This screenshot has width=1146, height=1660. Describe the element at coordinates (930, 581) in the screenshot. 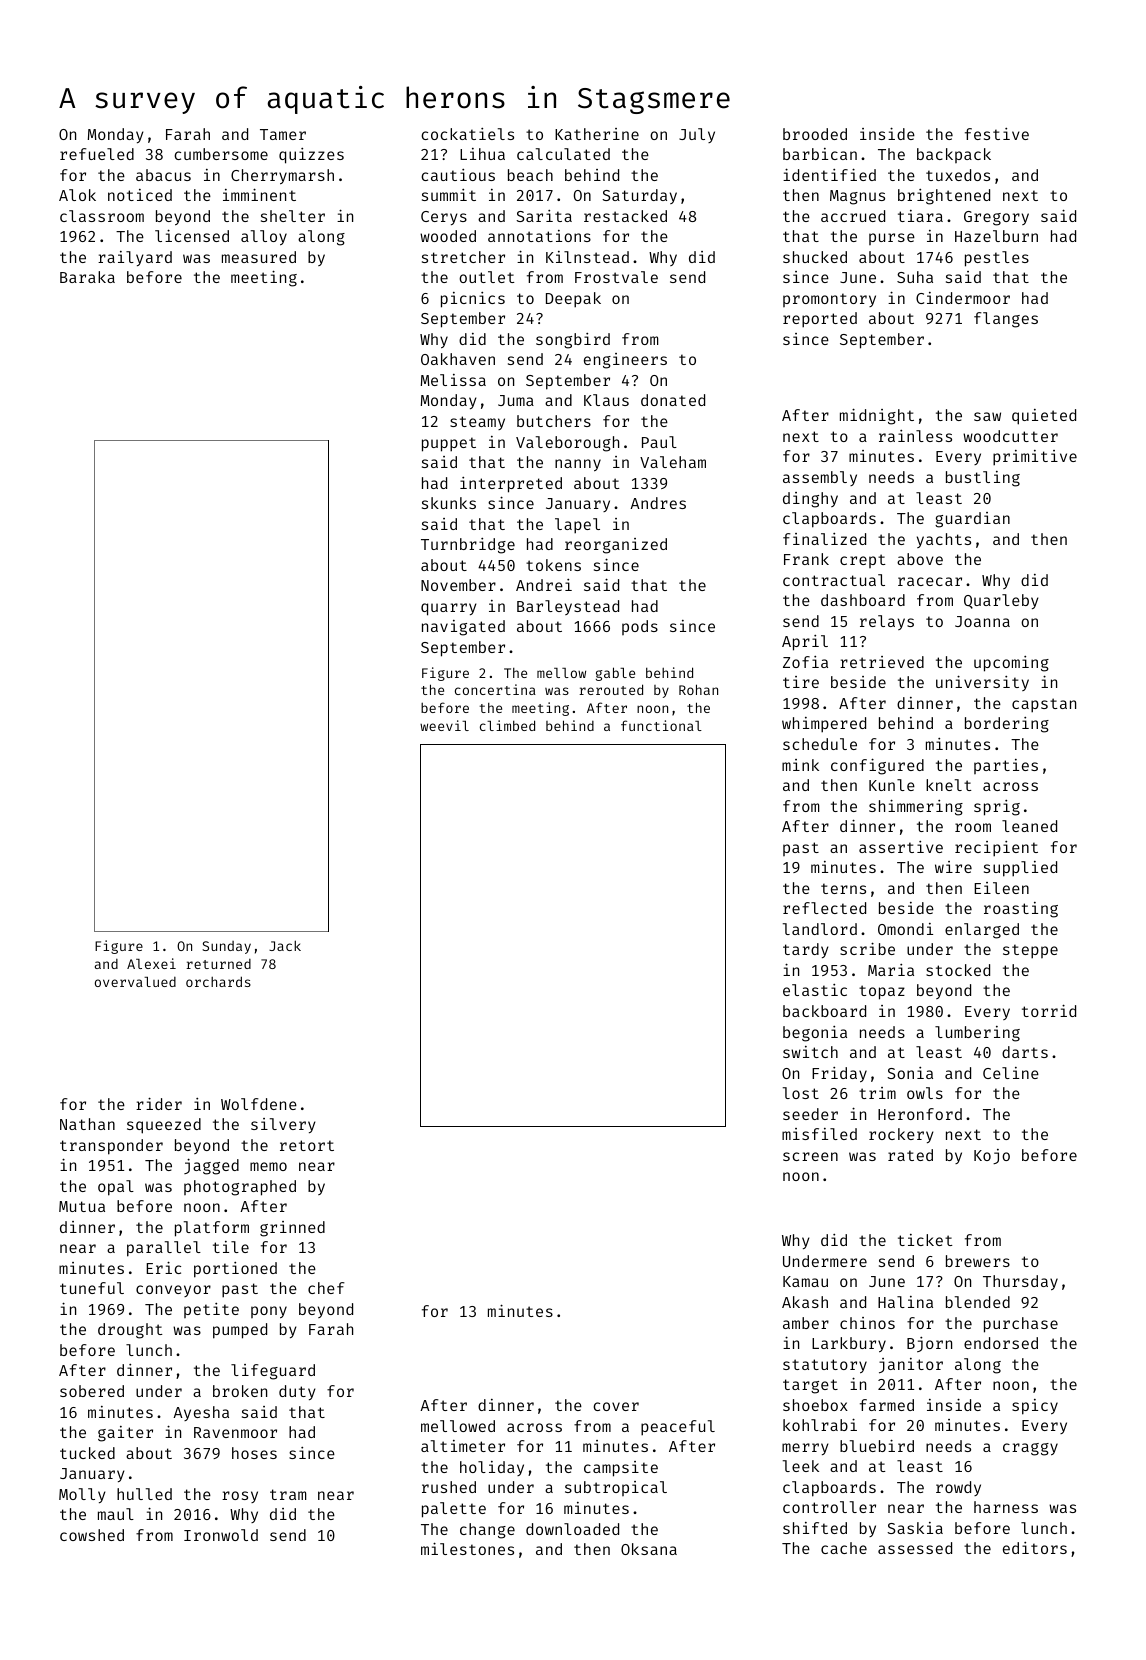

I see `racecar` at that location.
